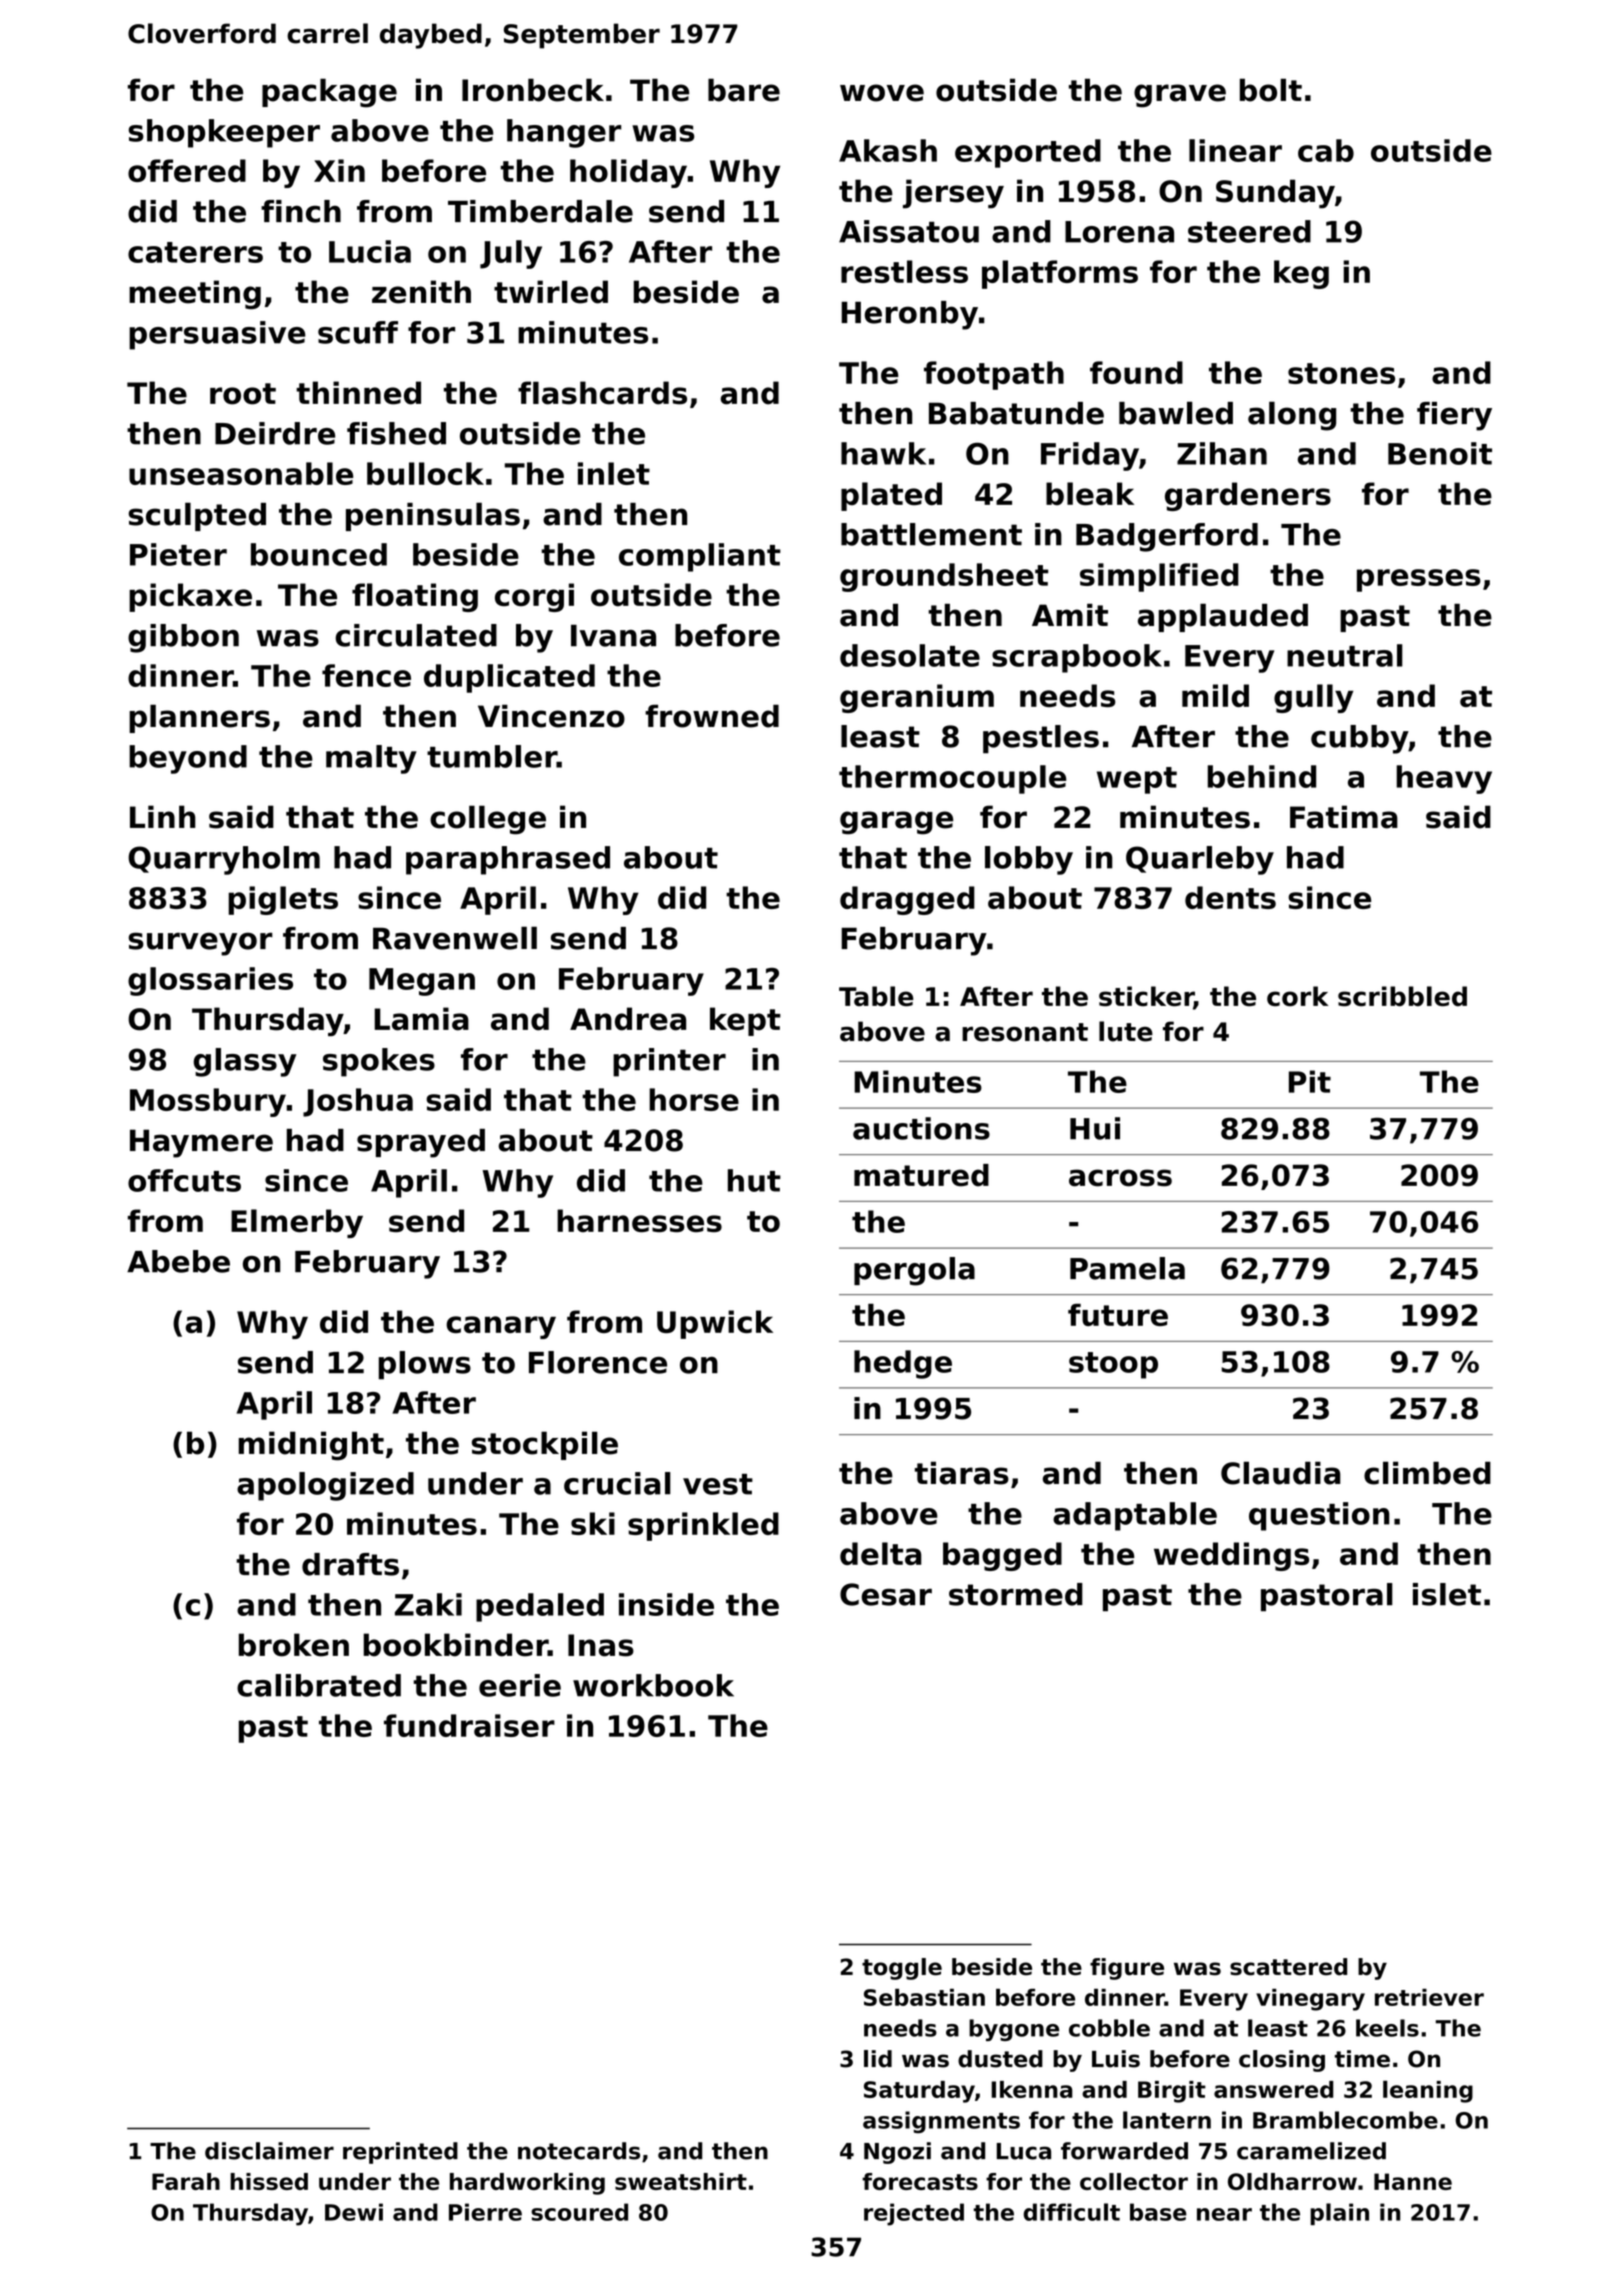 Image resolution: width=1620 pixels, height=2292 pixels. What do you see at coordinates (366, 675) in the document?
I see `fence` at bounding box center [366, 675].
